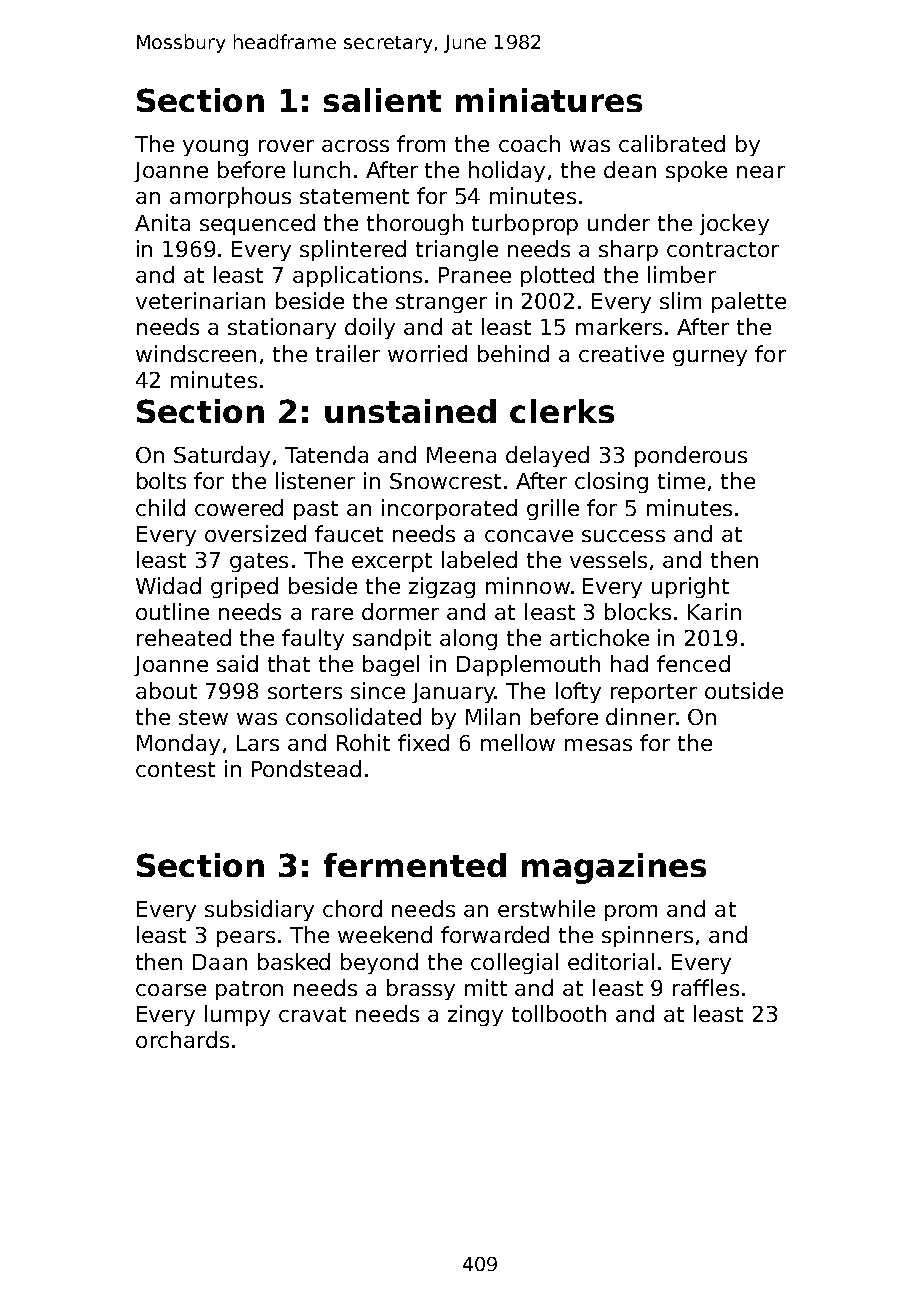 The height and width of the screenshot is (1314, 924). What do you see at coordinates (623, 536) in the screenshot?
I see `success` at bounding box center [623, 536].
